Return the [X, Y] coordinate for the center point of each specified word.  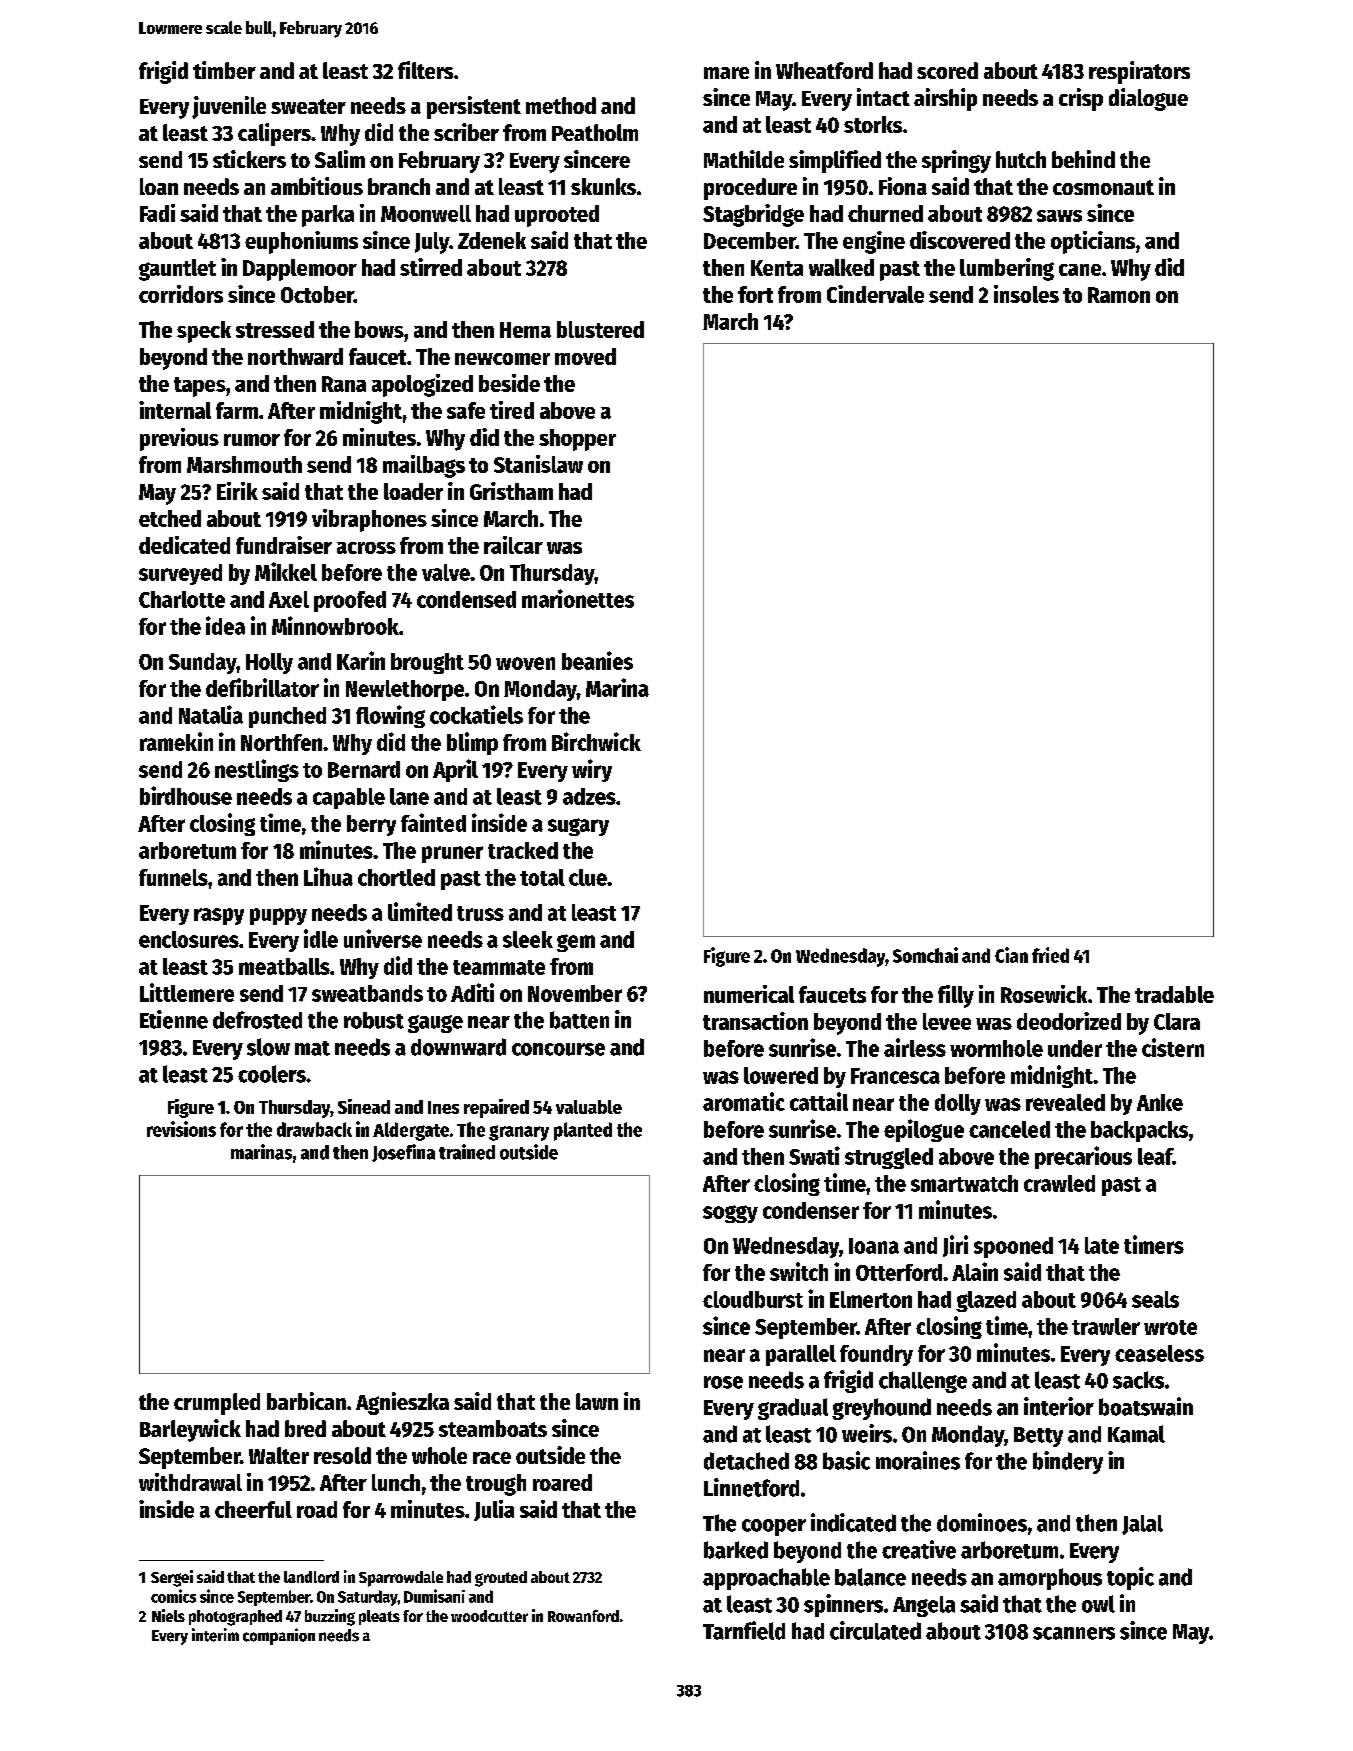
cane [1080, 270]
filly [956, 996]
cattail [819, 1101]
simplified [835, 161]
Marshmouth [244, 464]
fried [1050, 955]
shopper [577, 440]
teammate [499, 967]
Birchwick [596, 741]
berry [371, 825]
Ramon [1119, 295]
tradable [1174, 994]
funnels [173, 877]
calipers [274, 134]
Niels [168, 1615]
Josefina [403, 1153]
